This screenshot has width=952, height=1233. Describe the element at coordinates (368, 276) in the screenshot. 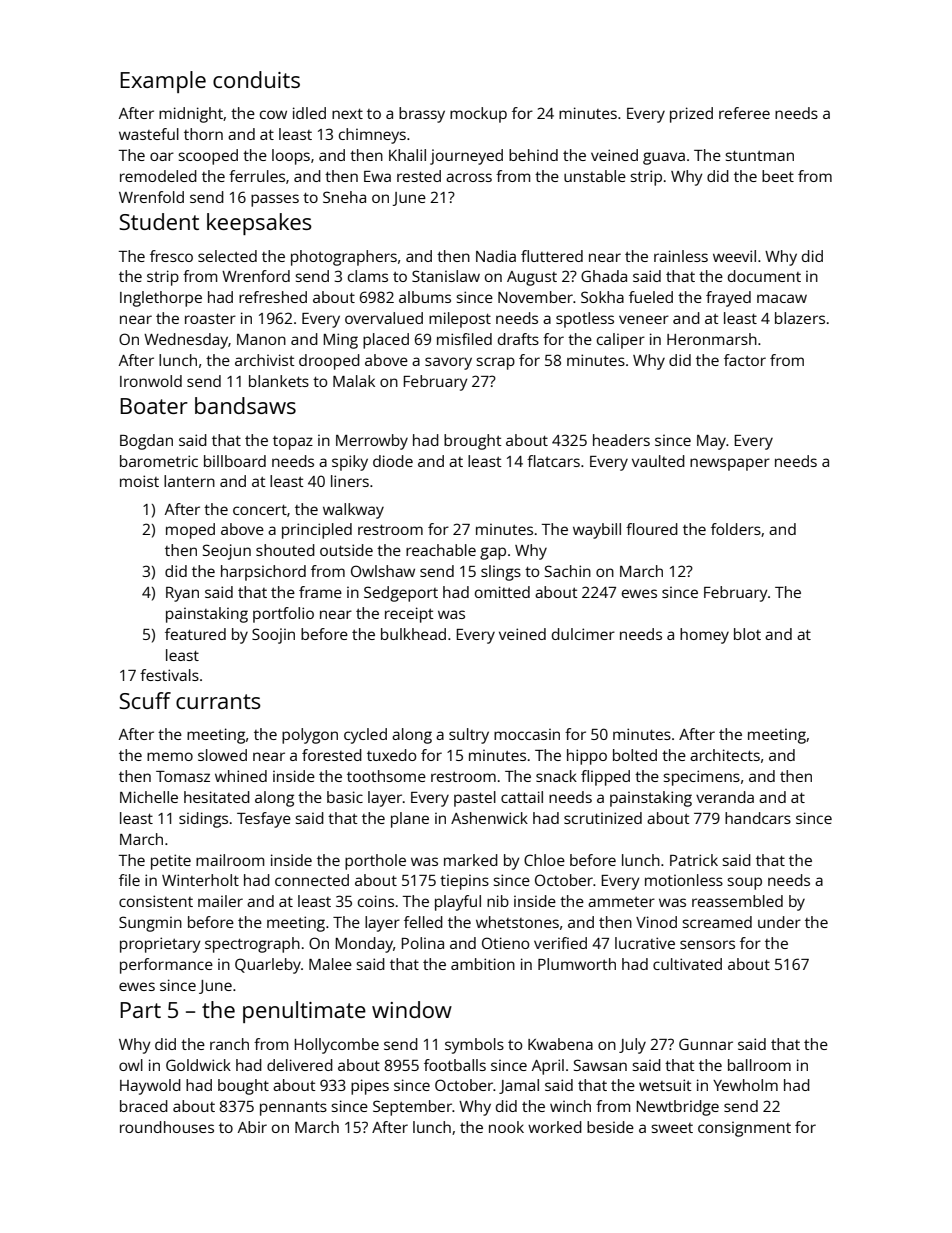

I see `clams` at that location.
